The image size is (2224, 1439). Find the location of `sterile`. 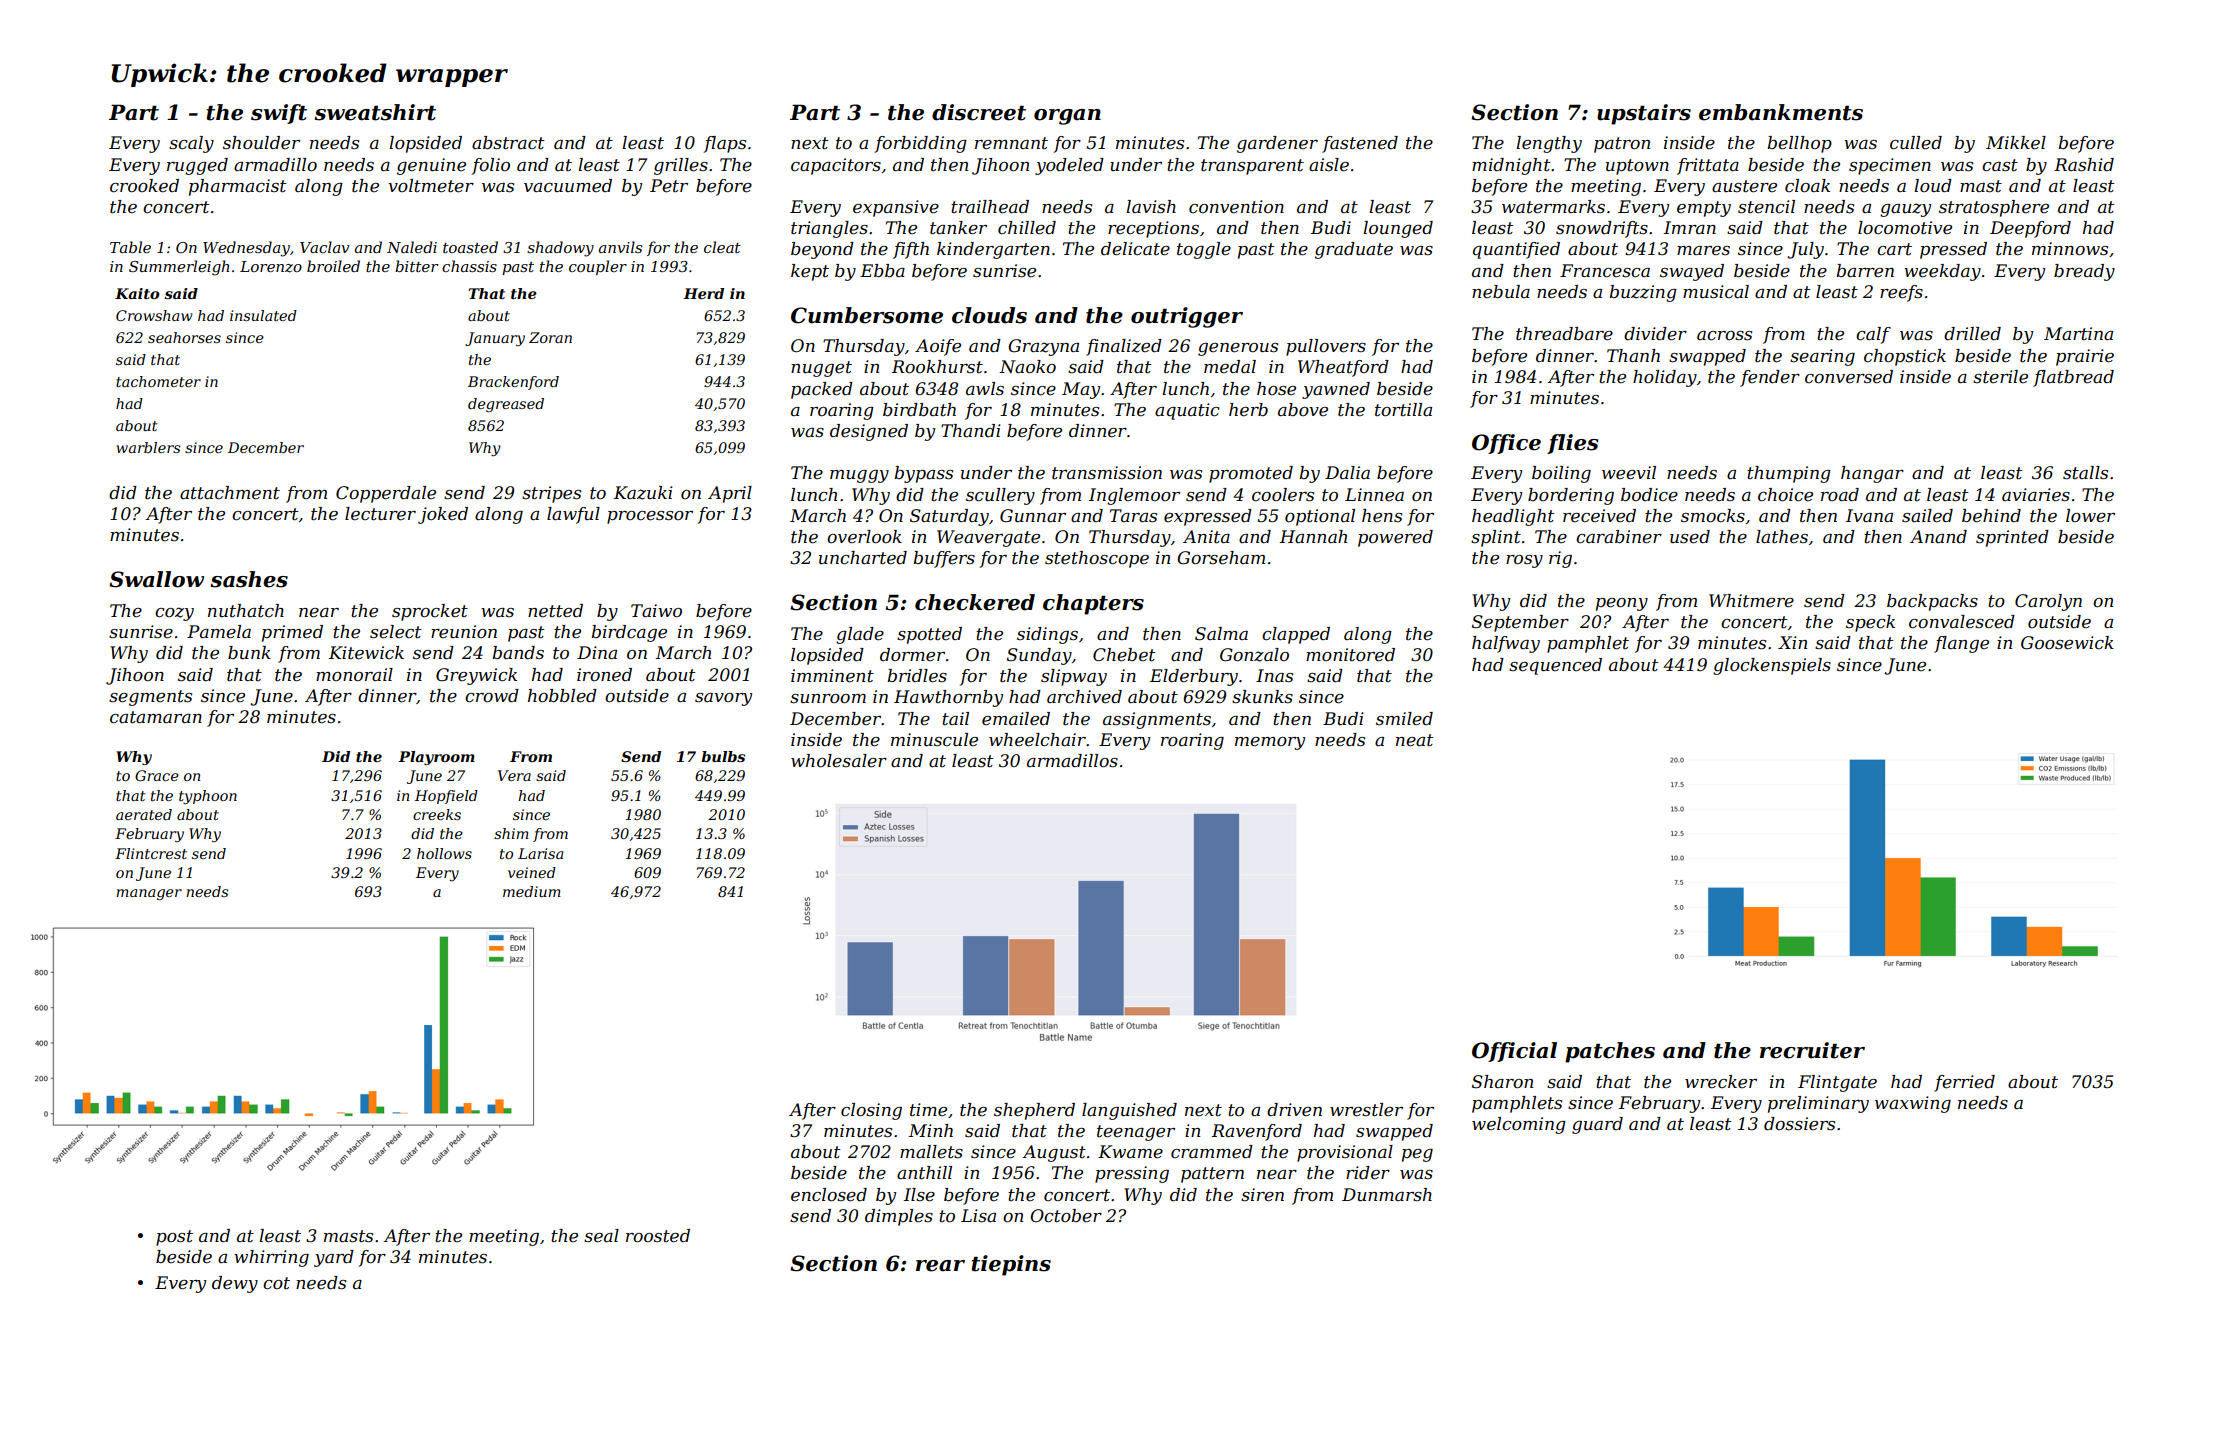

sterile is located at coordinates (2000, 377).
